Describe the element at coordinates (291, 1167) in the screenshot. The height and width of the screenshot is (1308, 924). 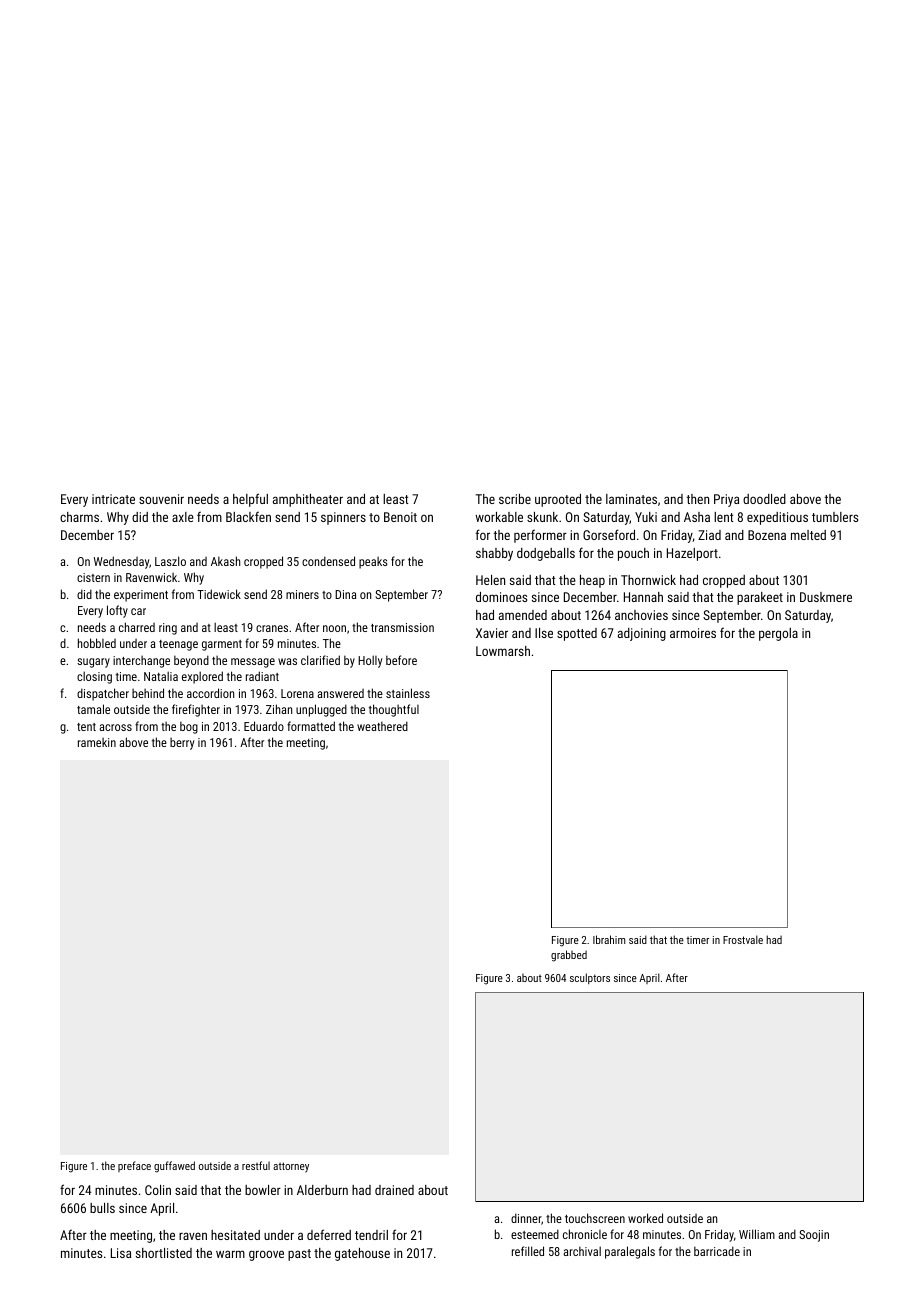
I see `attorney` at that location.
